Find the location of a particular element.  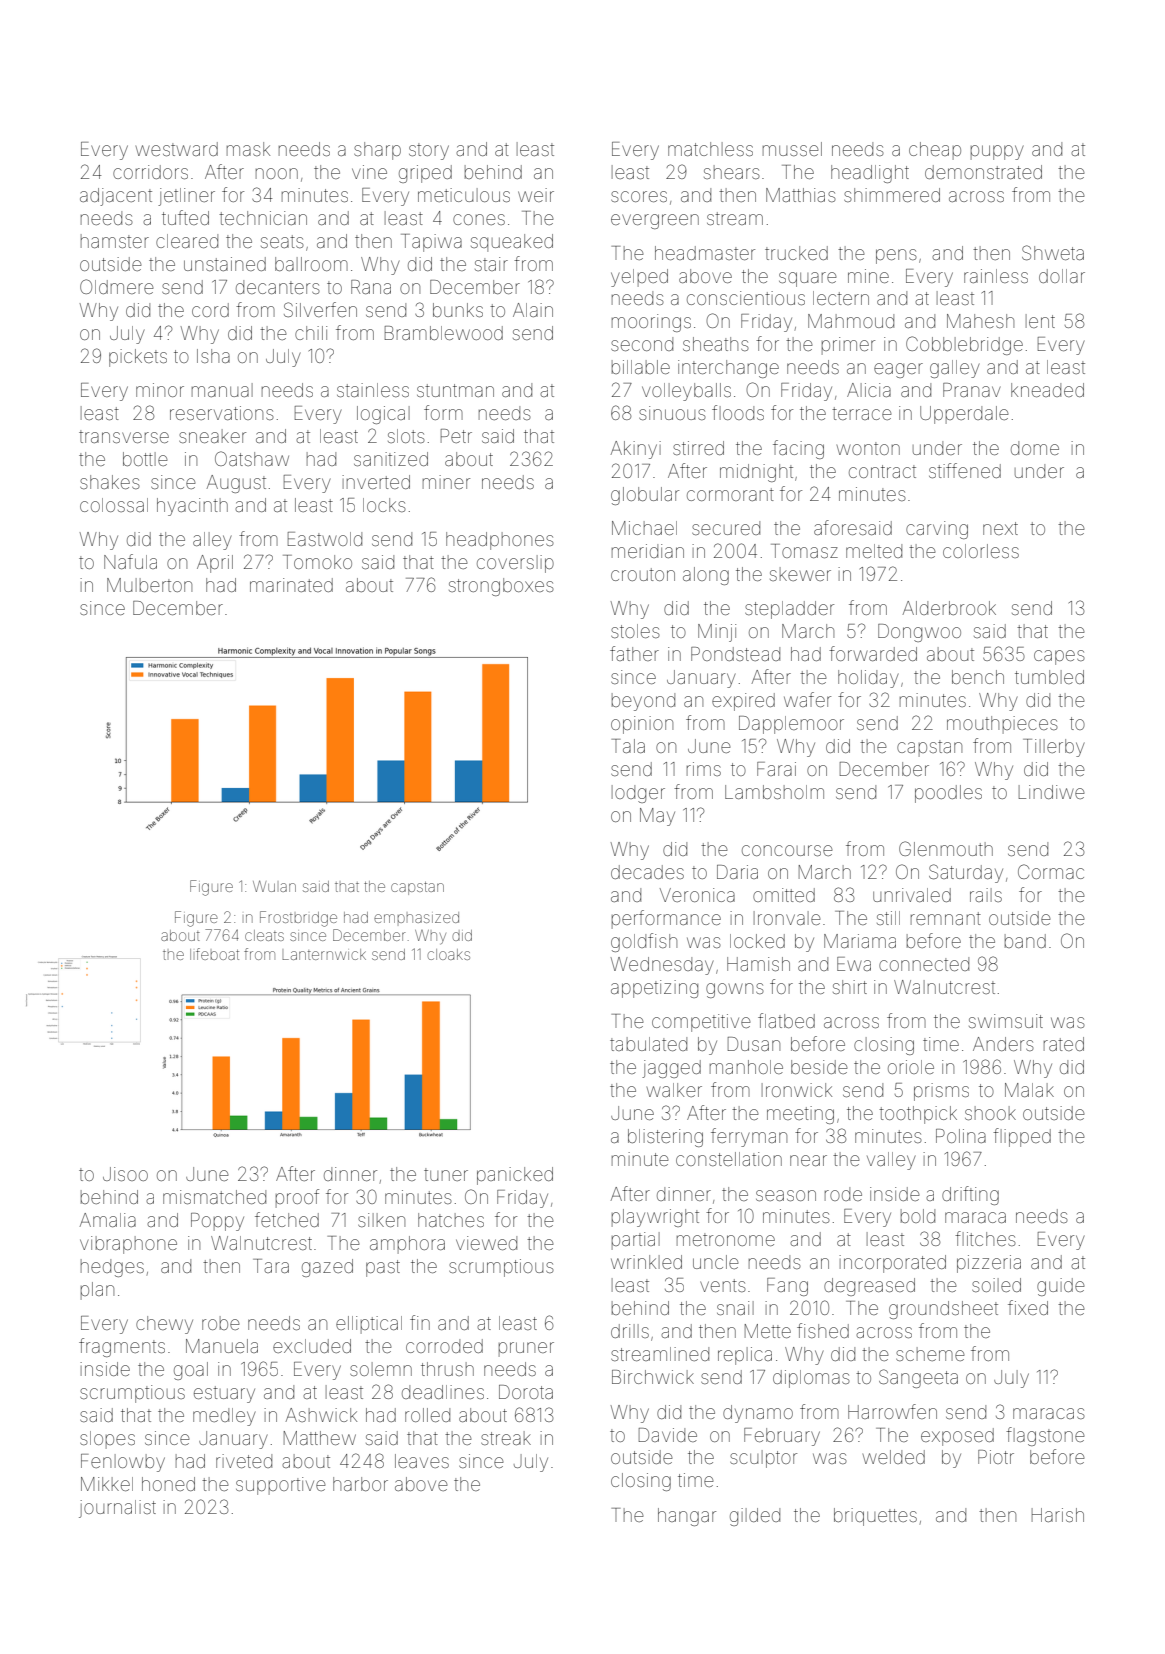

mask is located at coordinates (248, 149).
